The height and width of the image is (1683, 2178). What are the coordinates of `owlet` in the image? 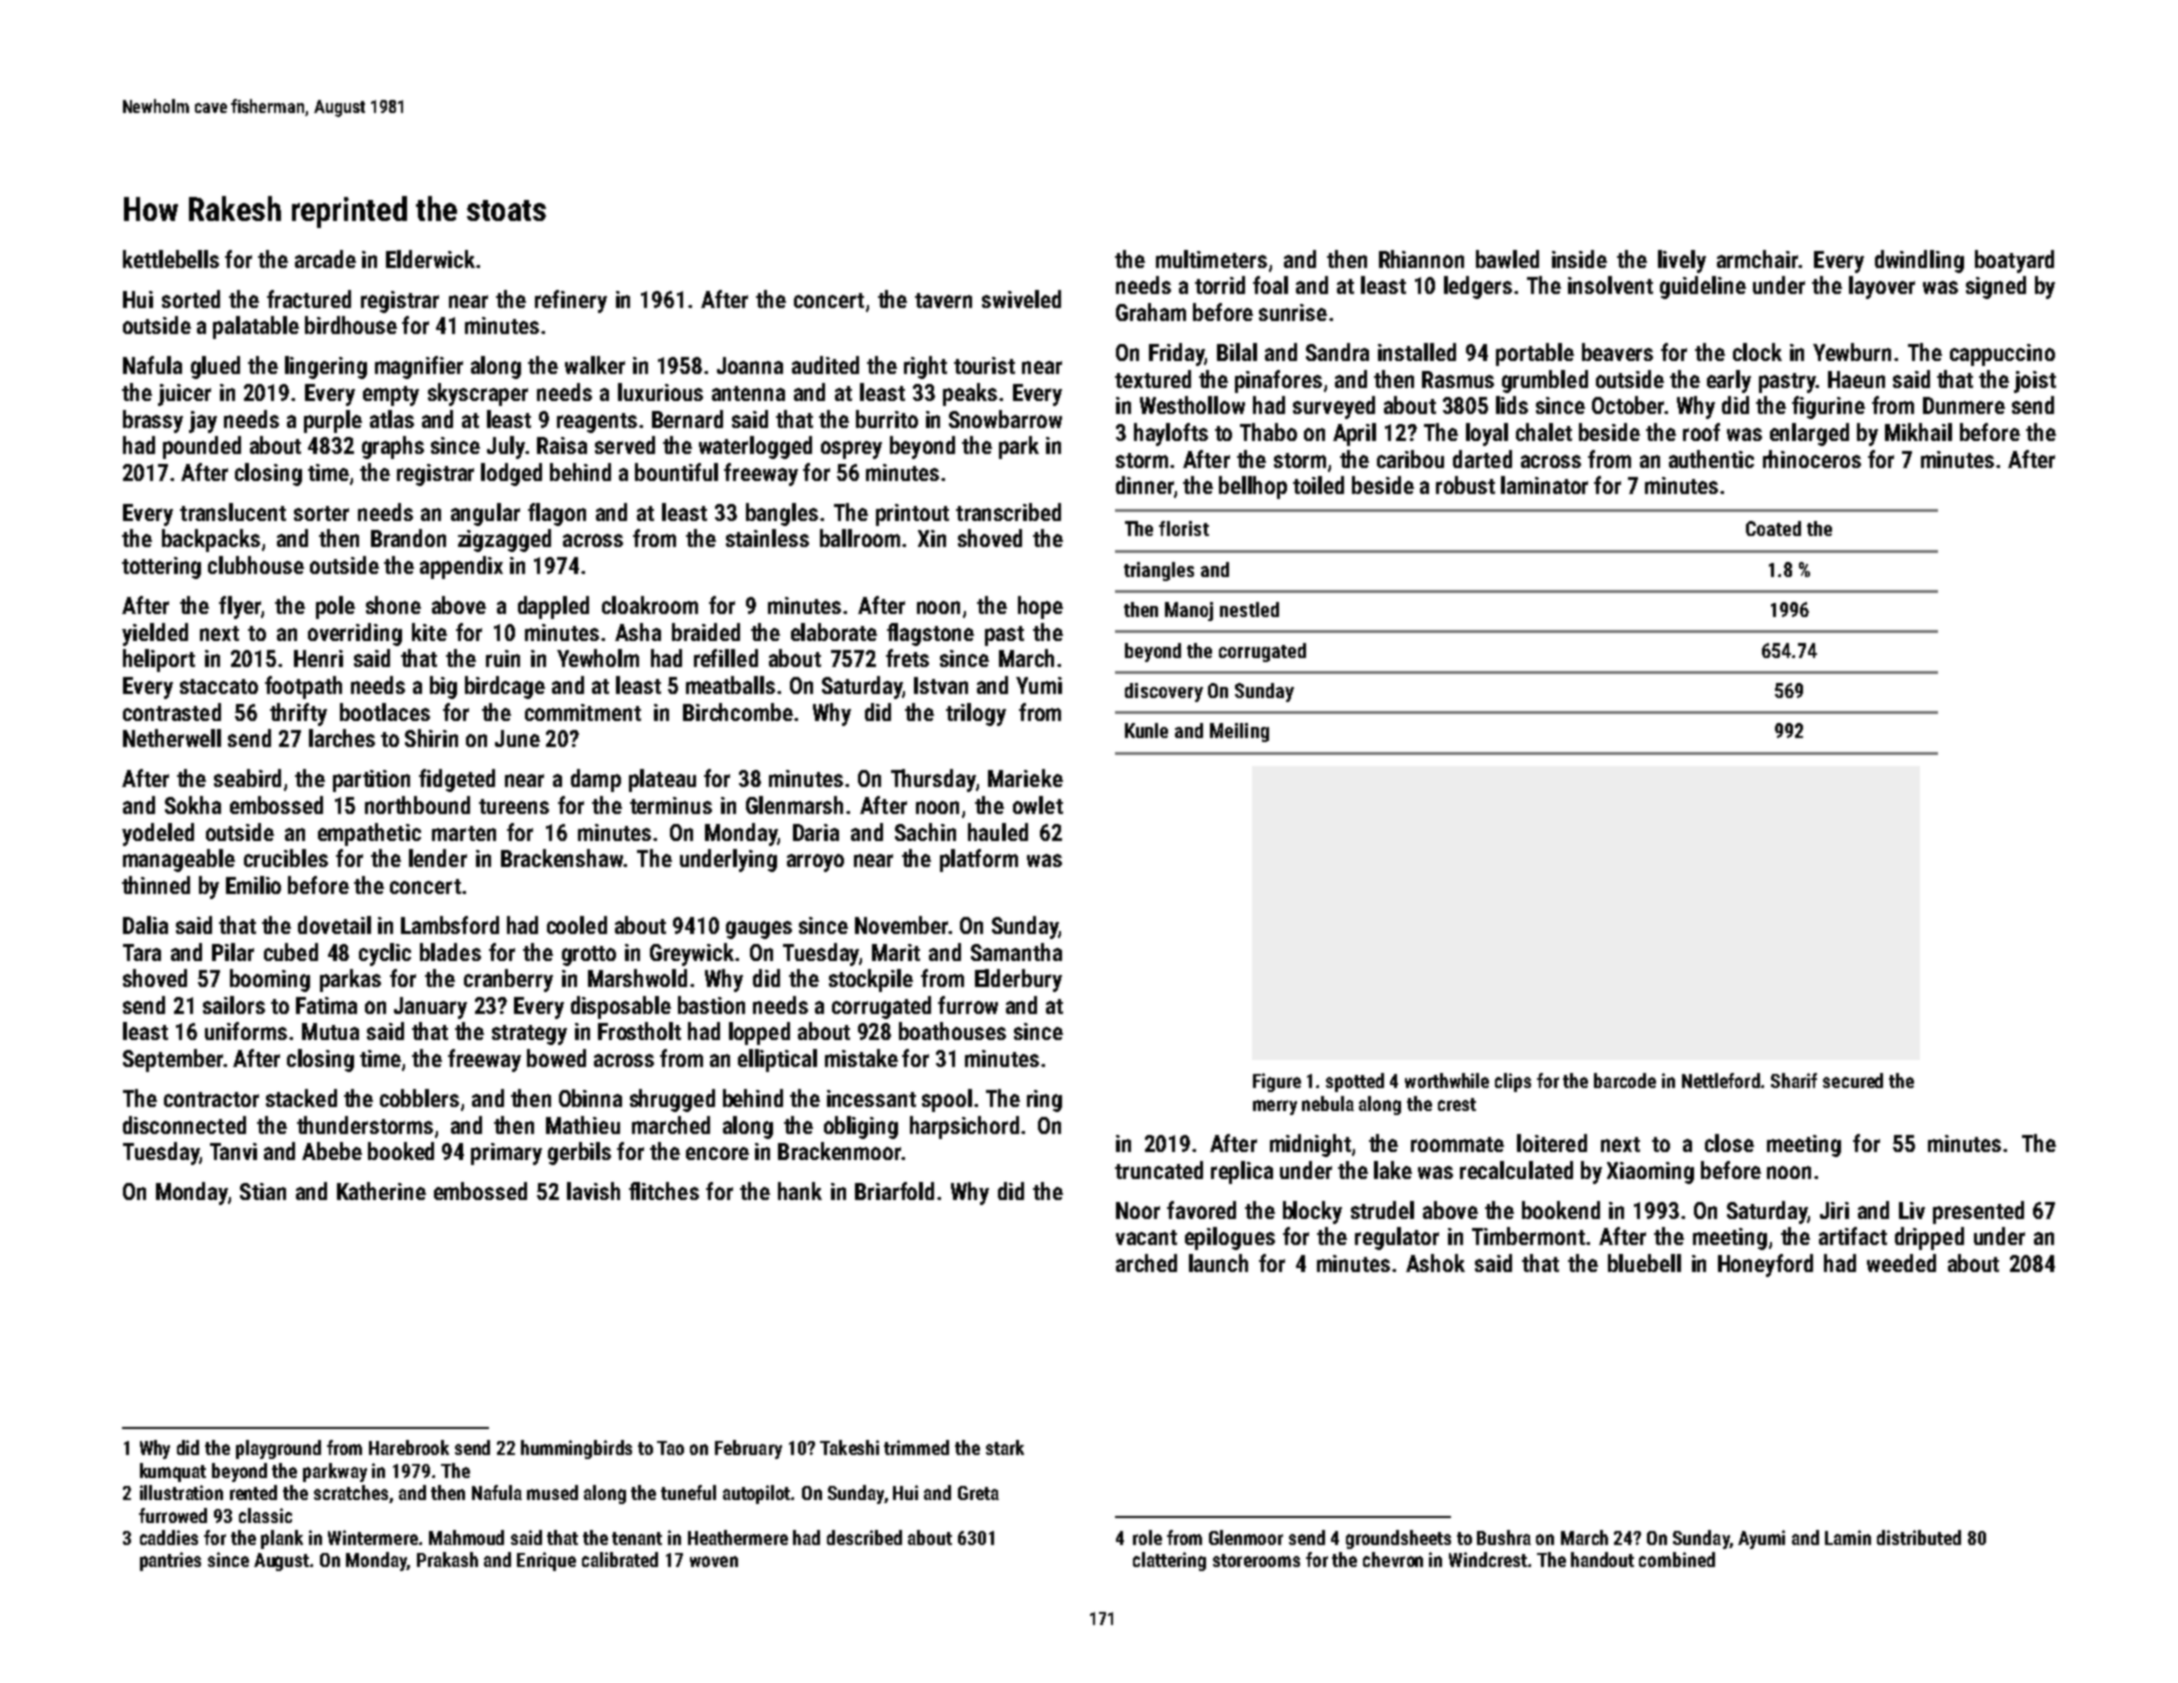 It's located at (1038, 805).
